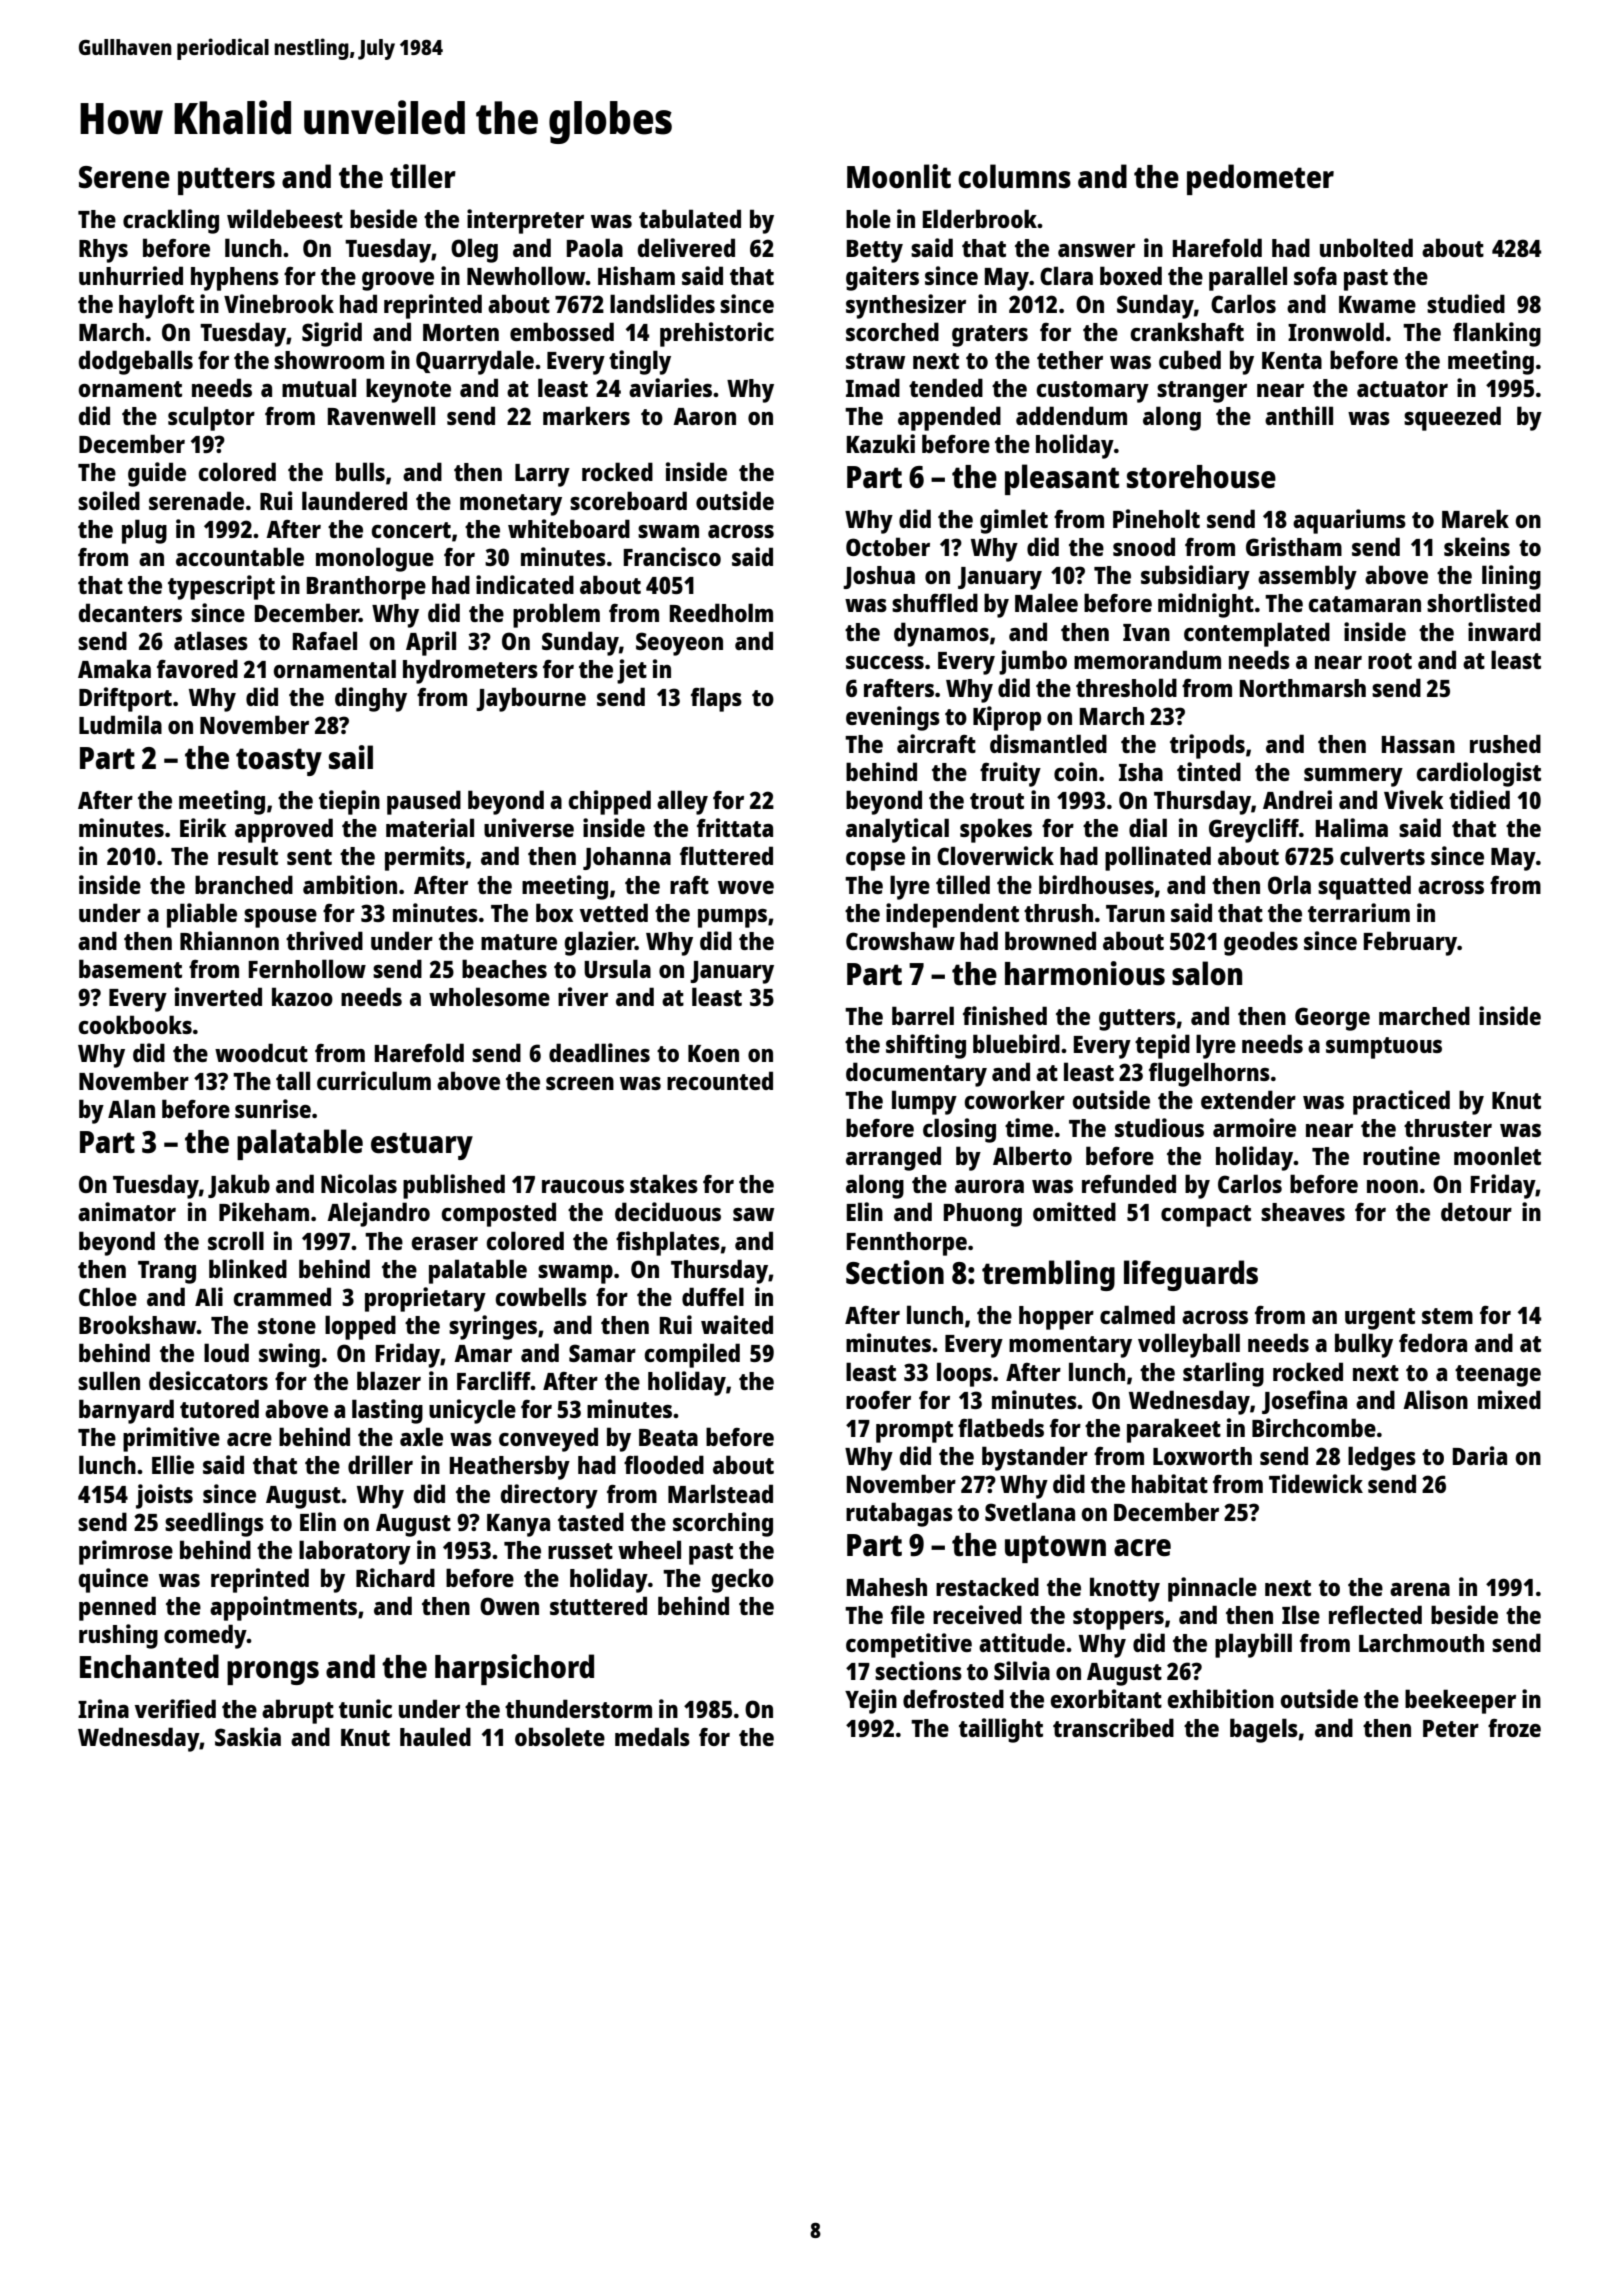 Image resolution: width=1620 pixels, height=2292 pixels. What do you see at coordinates (586, 415) in the screenshot?
I see `markers` at bounding box center [586, 415].
